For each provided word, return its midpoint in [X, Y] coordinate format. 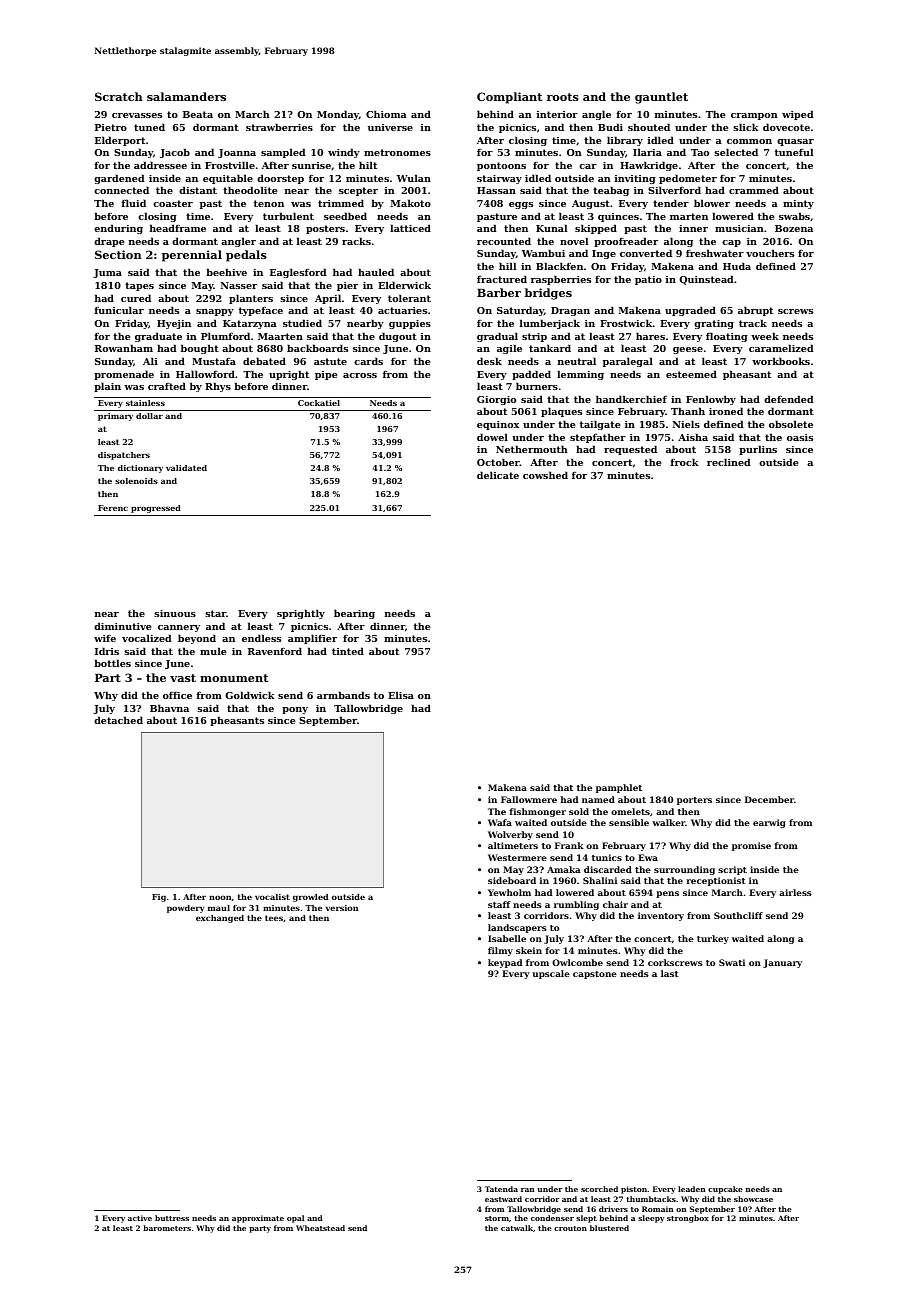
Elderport [120, 141]
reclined [729, 462]
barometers [167, 1228]
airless [795, 892]
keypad [505, 963]
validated [186, 468]
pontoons [501, 166]
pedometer [688, 179]
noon [220, 897]
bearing [354, 614]
